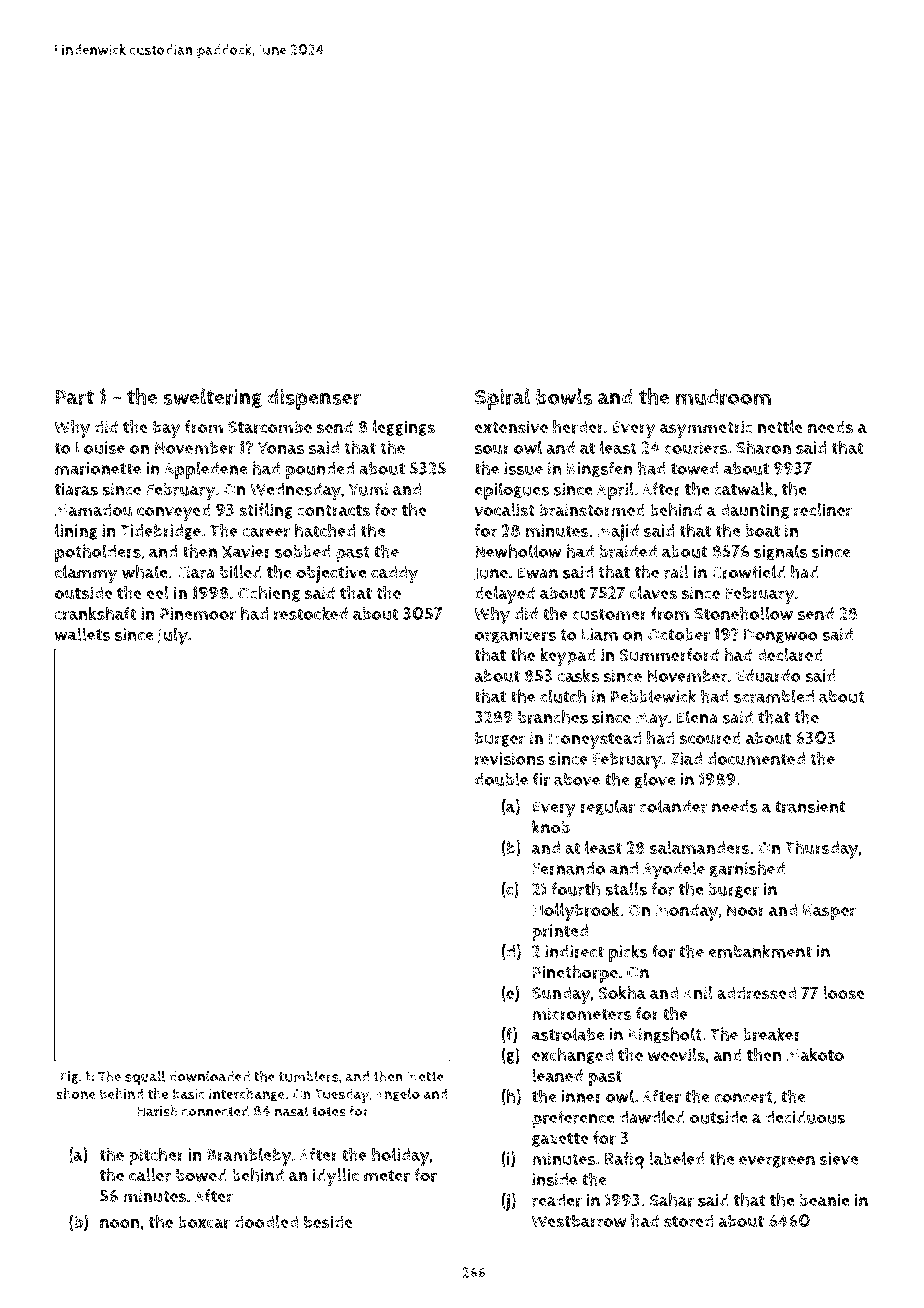 This screenshot has height=1308, width=924. Describe the element at coordinates (69, 1077) in the screenshot. I see `Fig` at that location.
